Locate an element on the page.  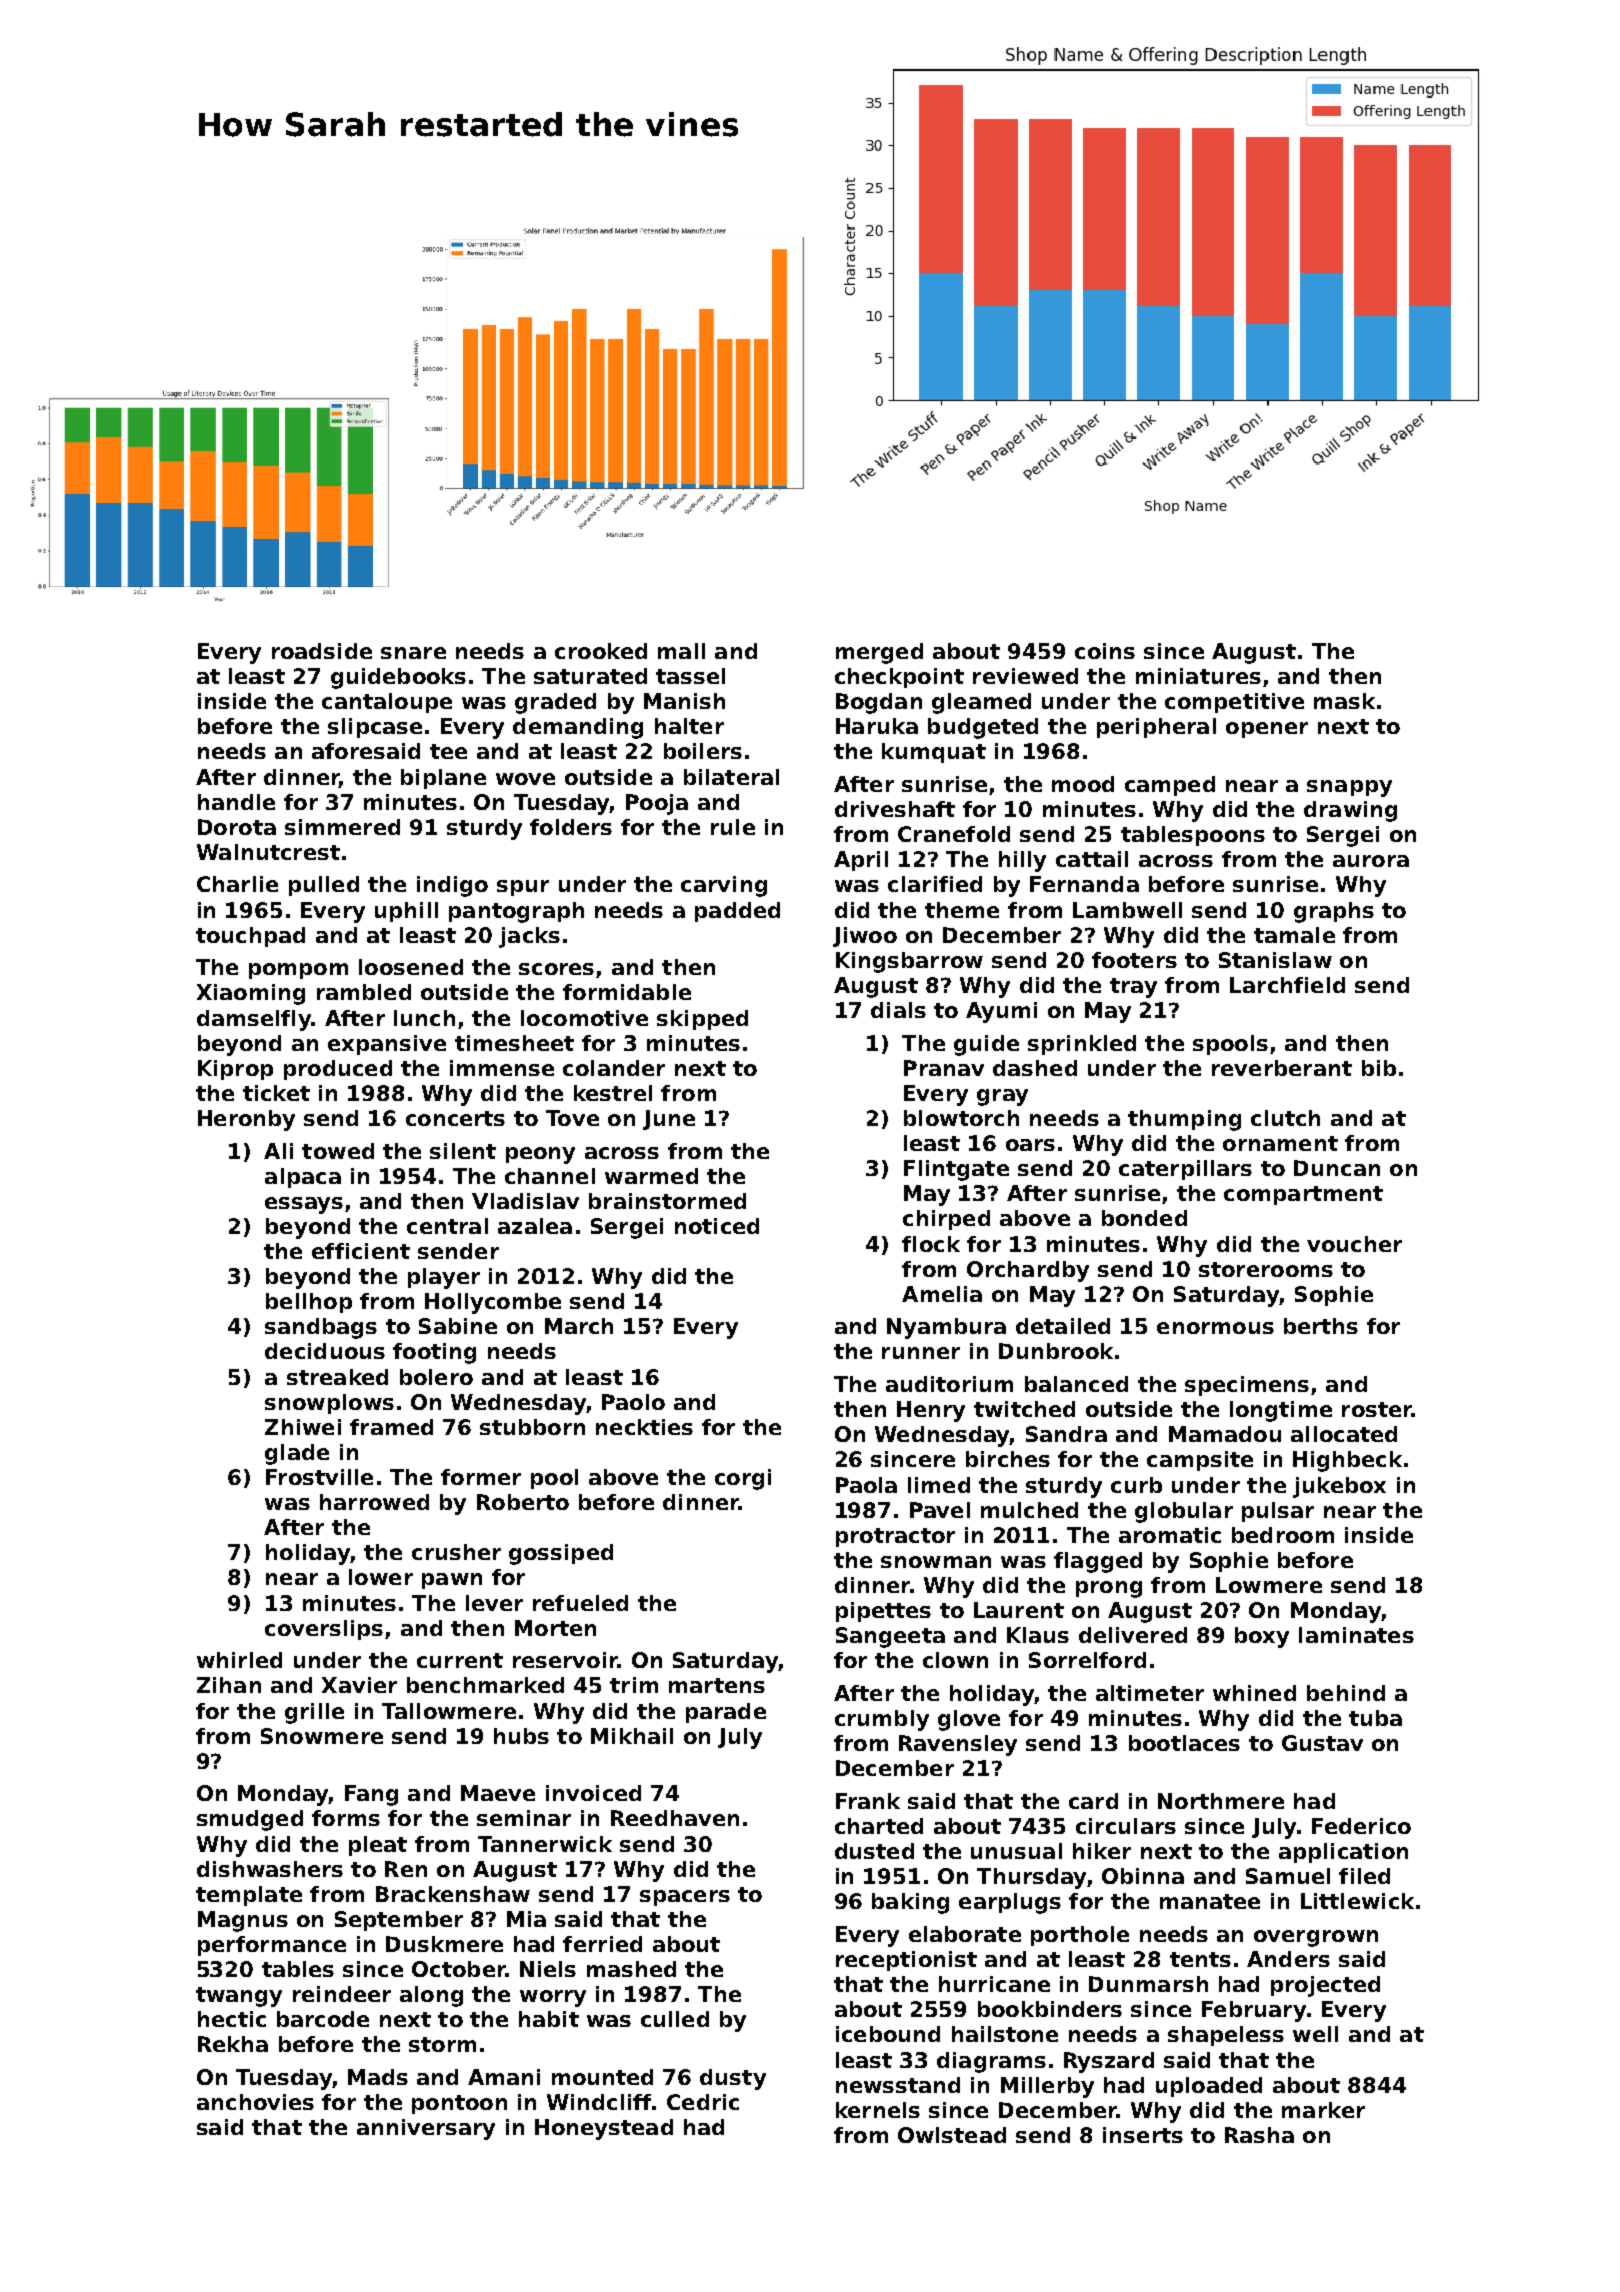
tamale is located at coordinates (1294, 935).
